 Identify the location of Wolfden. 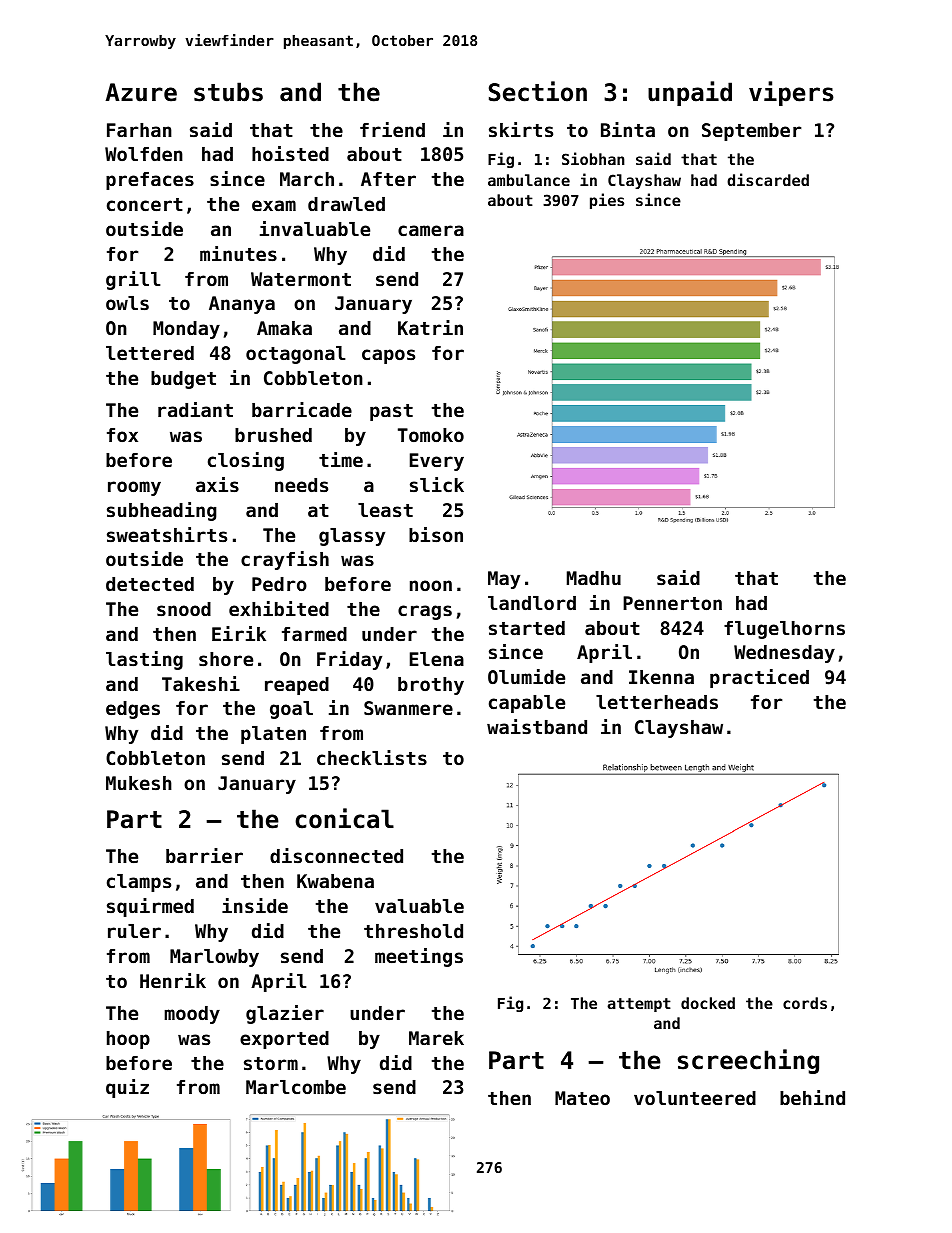
(144, 154).
